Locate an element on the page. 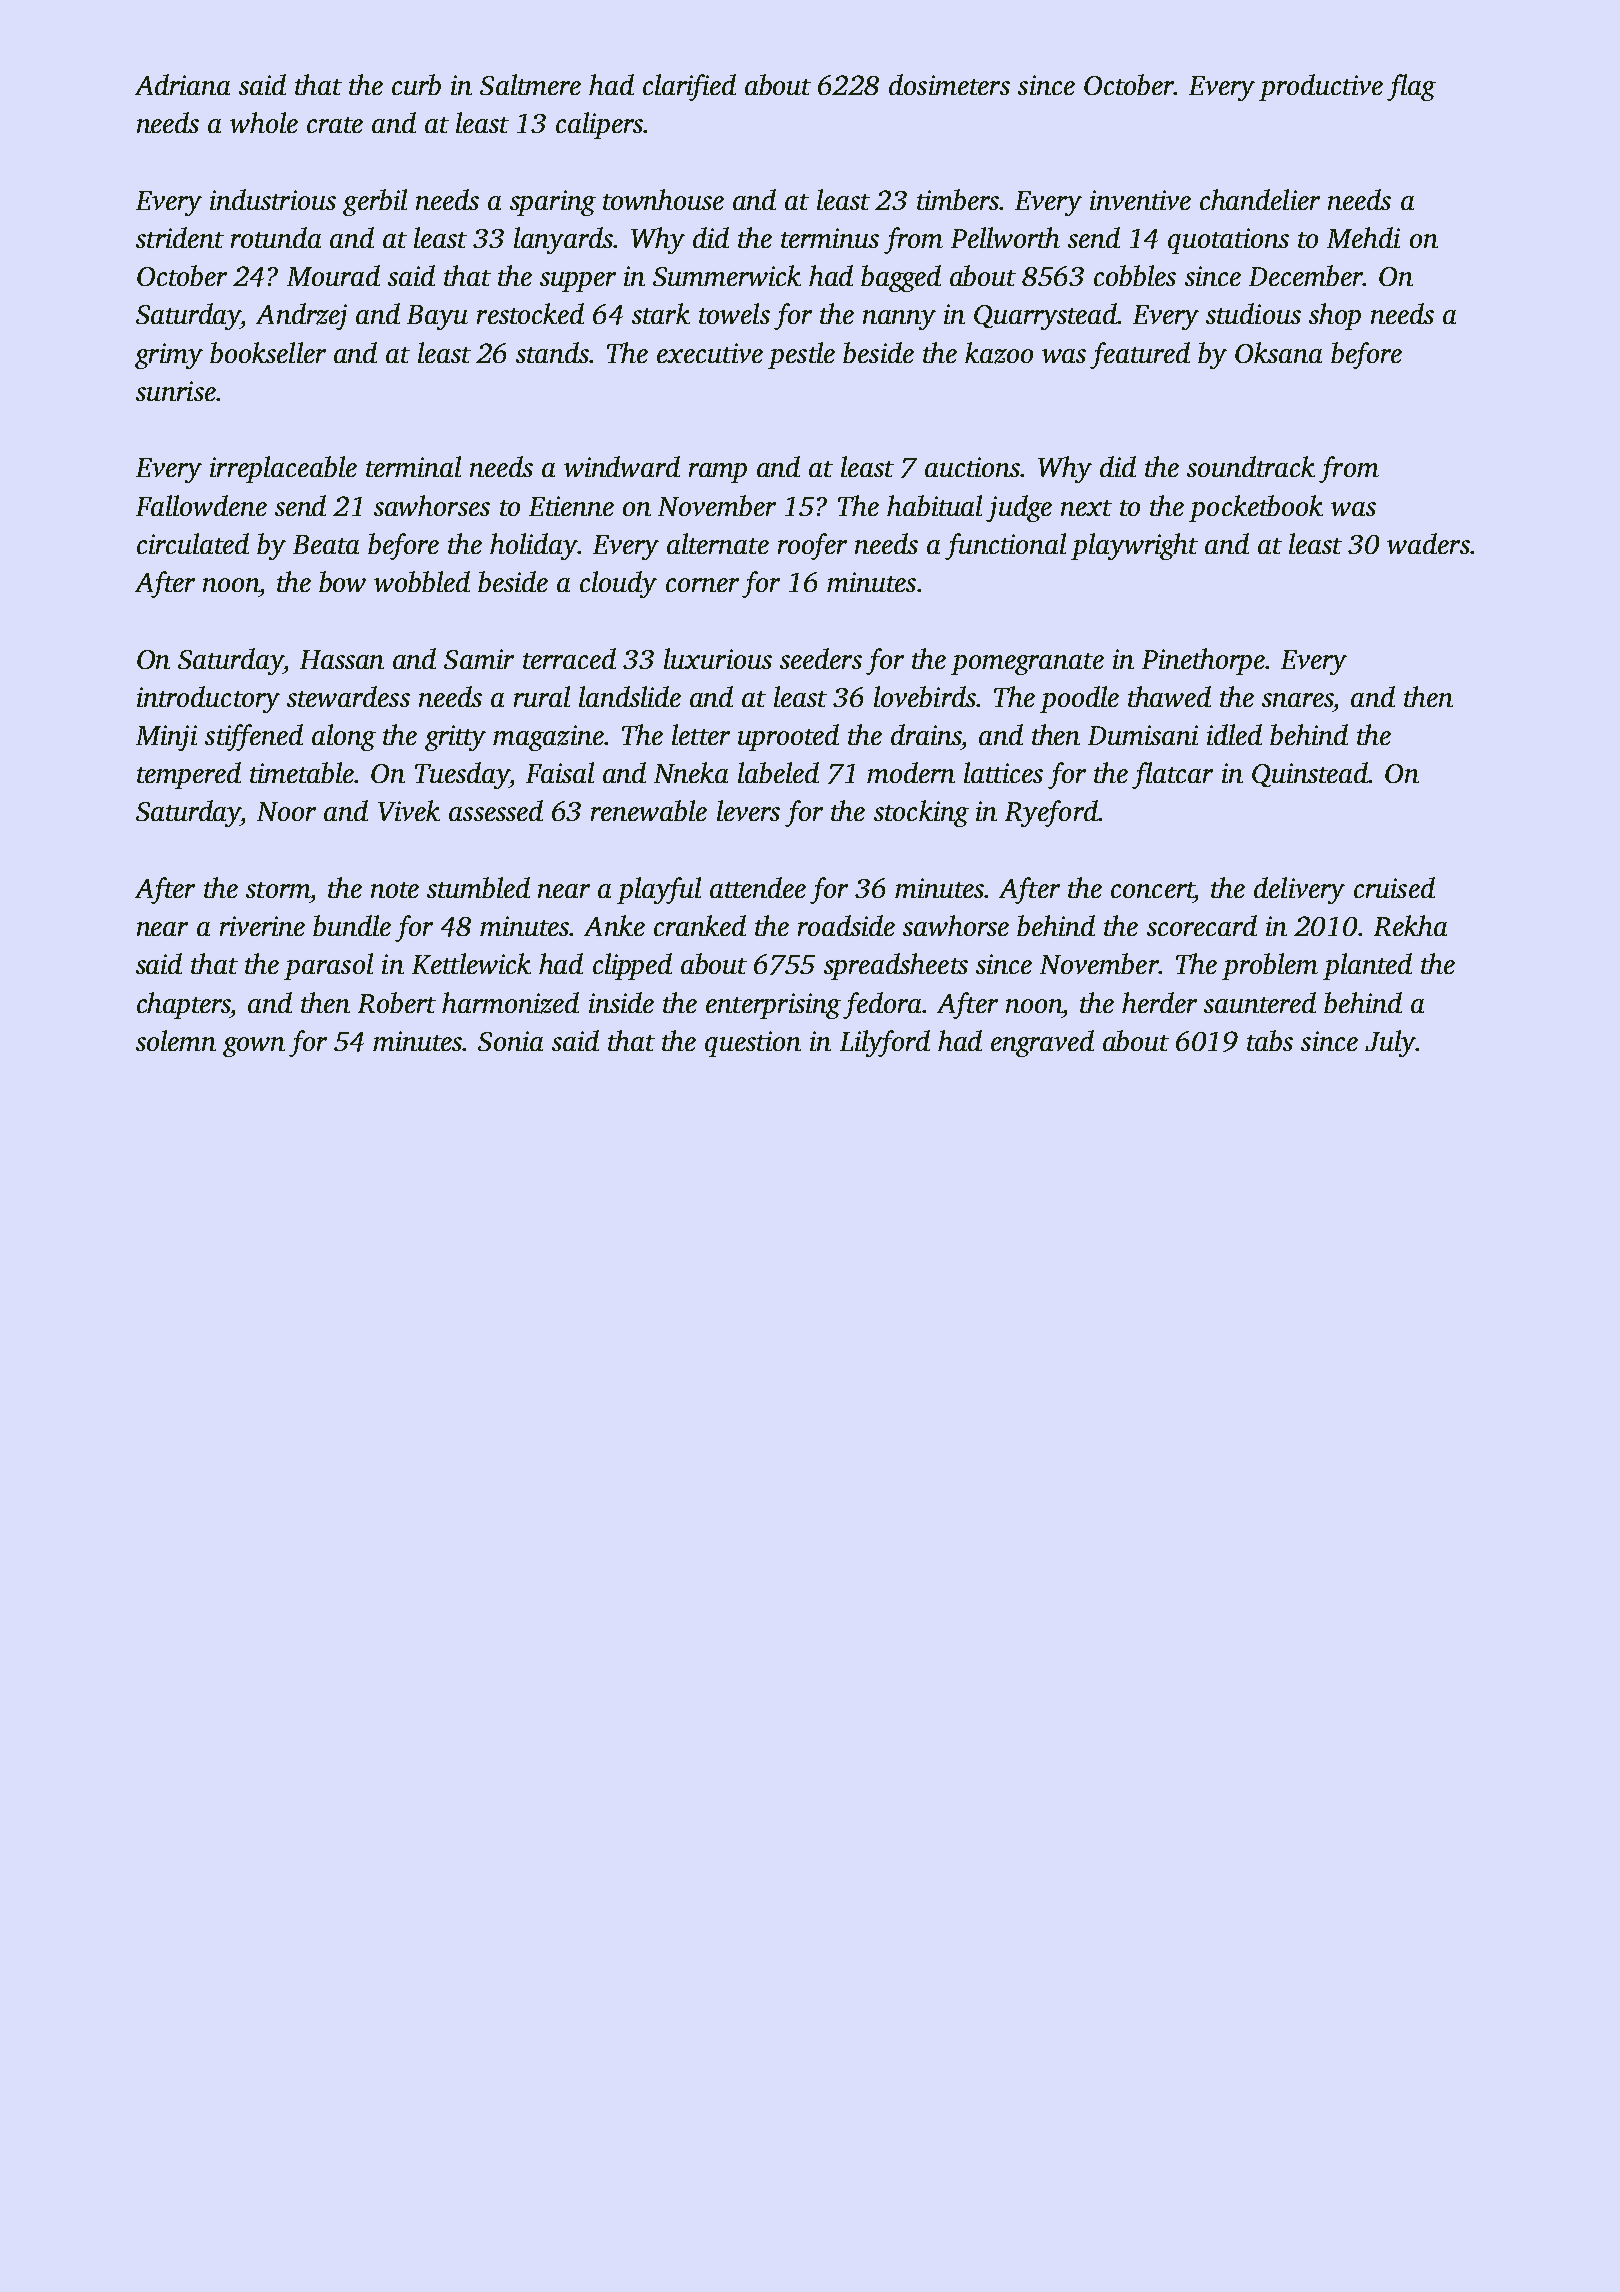 The image size is (1620, 2292). solemn is located at coordinates (176, 1040).
